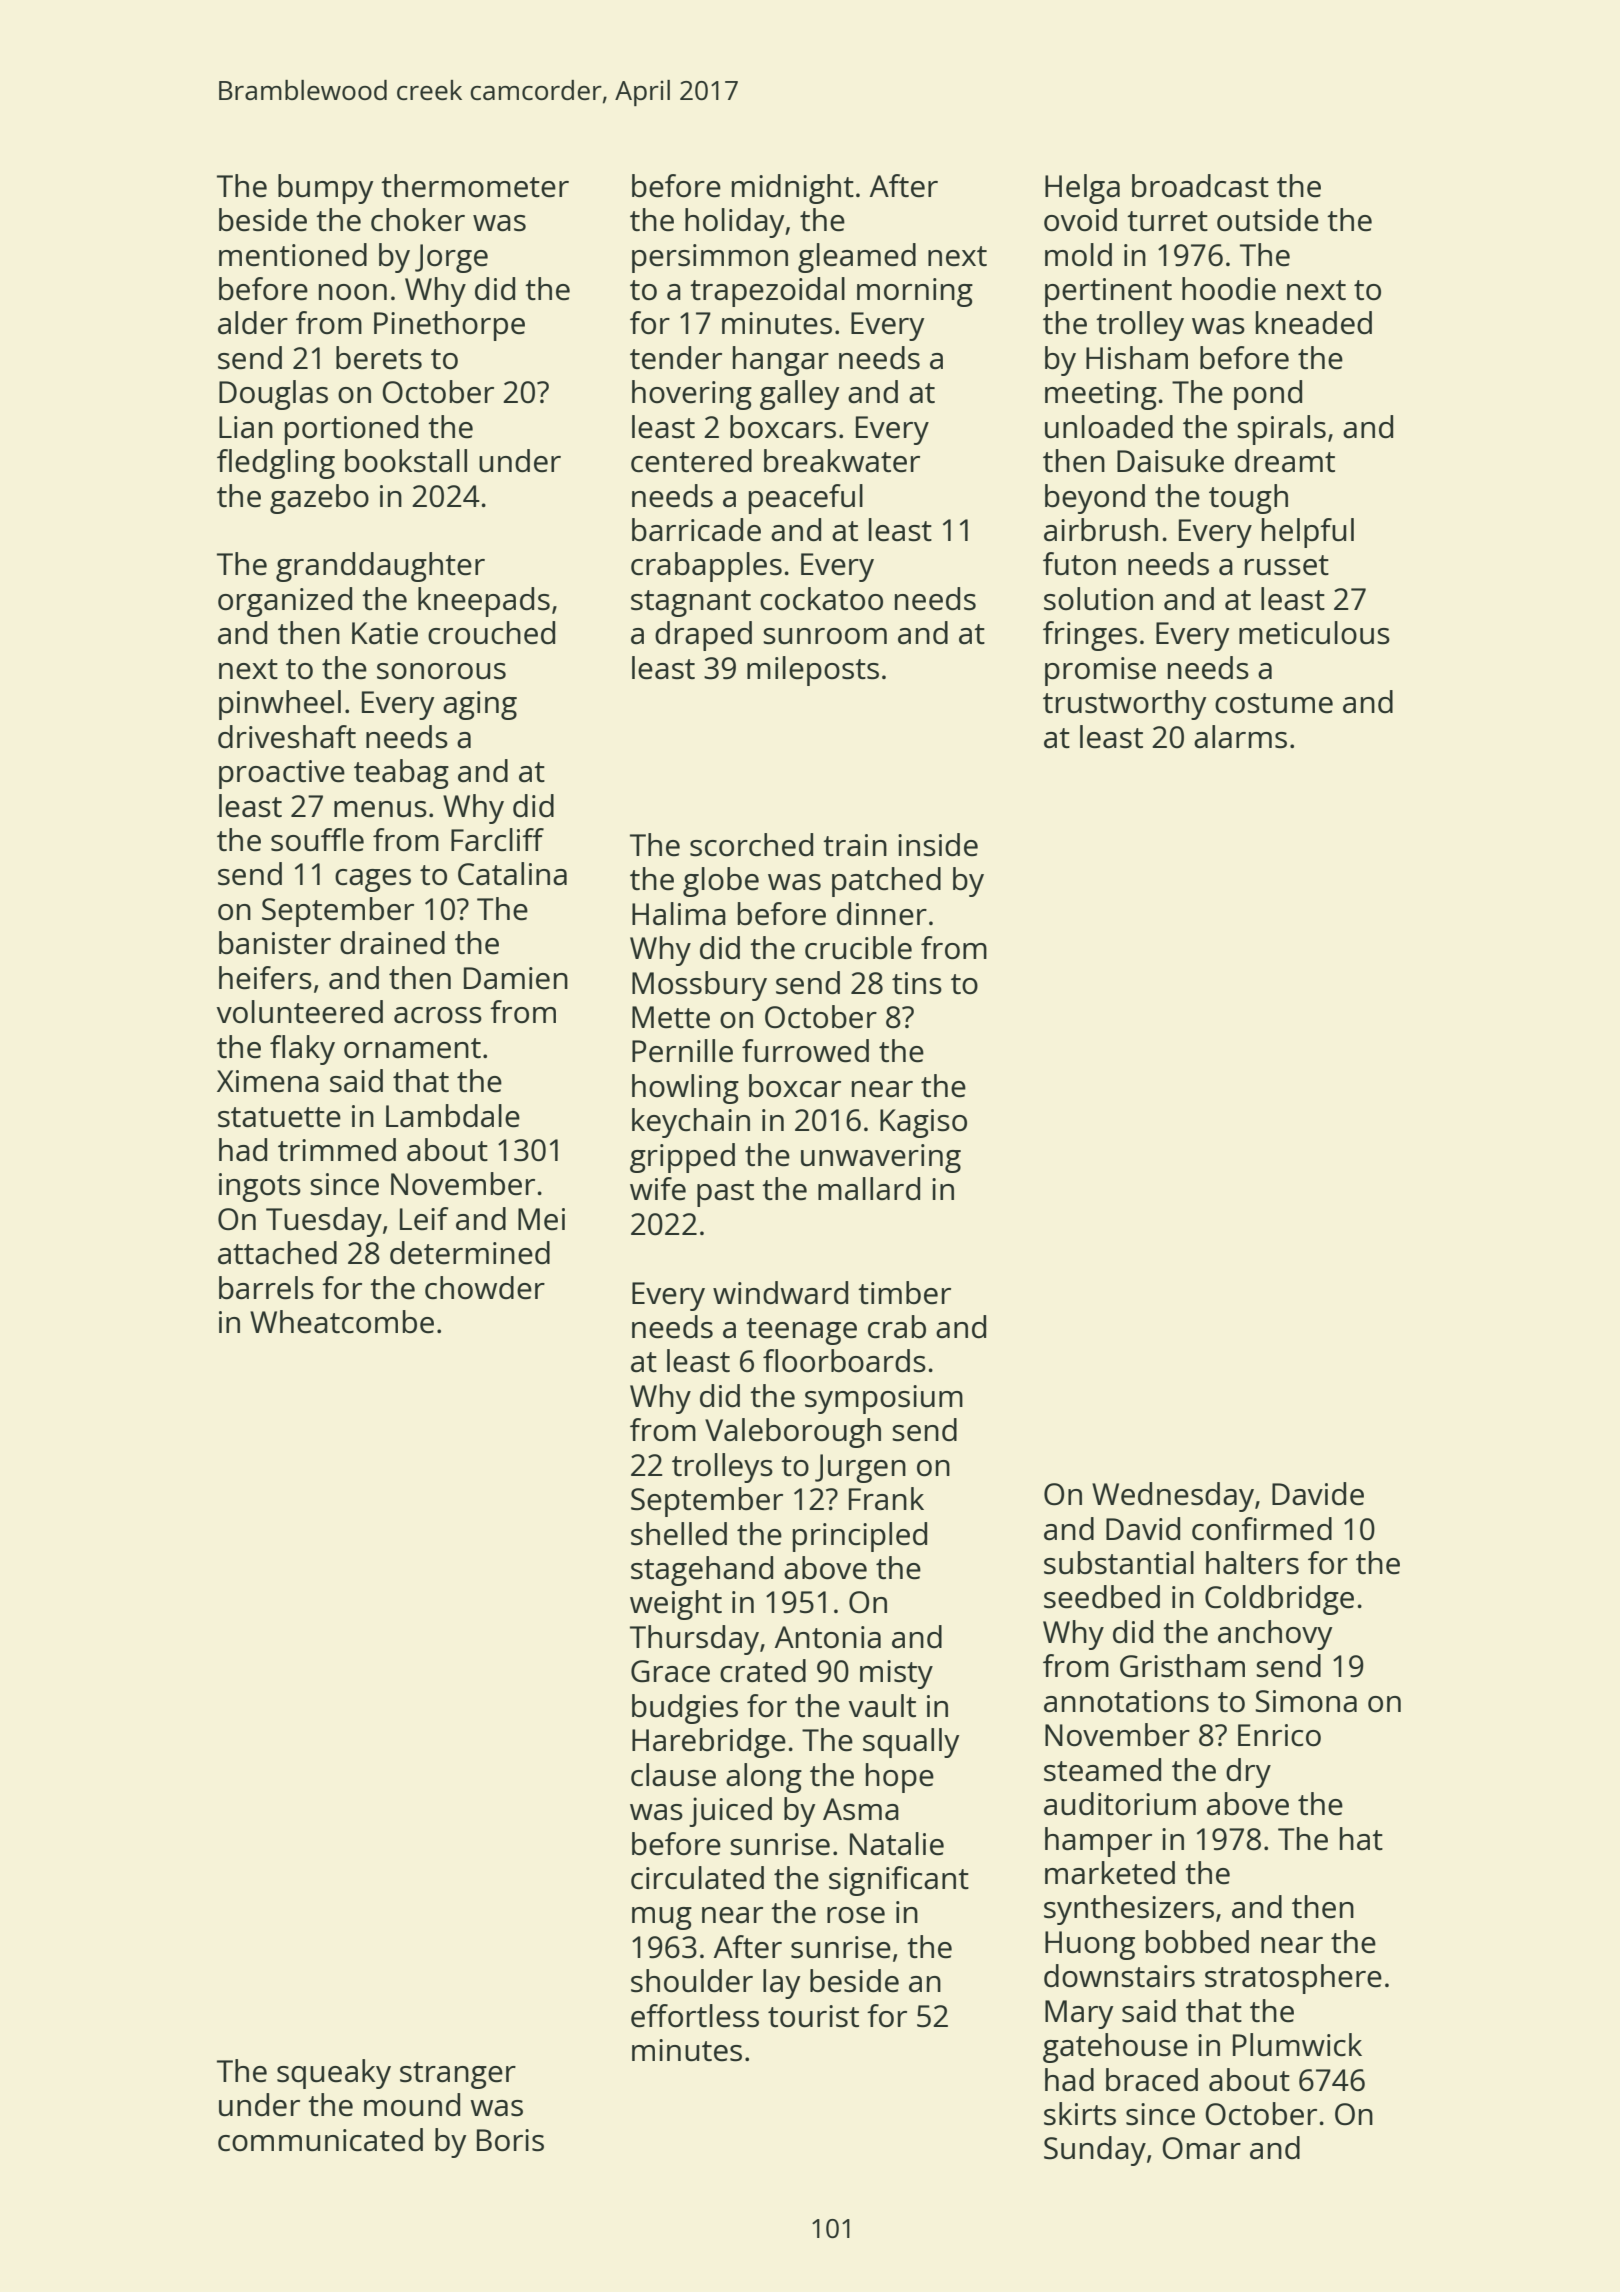 The image size is (1620, 2292). What do you see at coordinates (1201, 2148) in the screenshot?
I see `Omar` at bounding box center [1201, 2148].
